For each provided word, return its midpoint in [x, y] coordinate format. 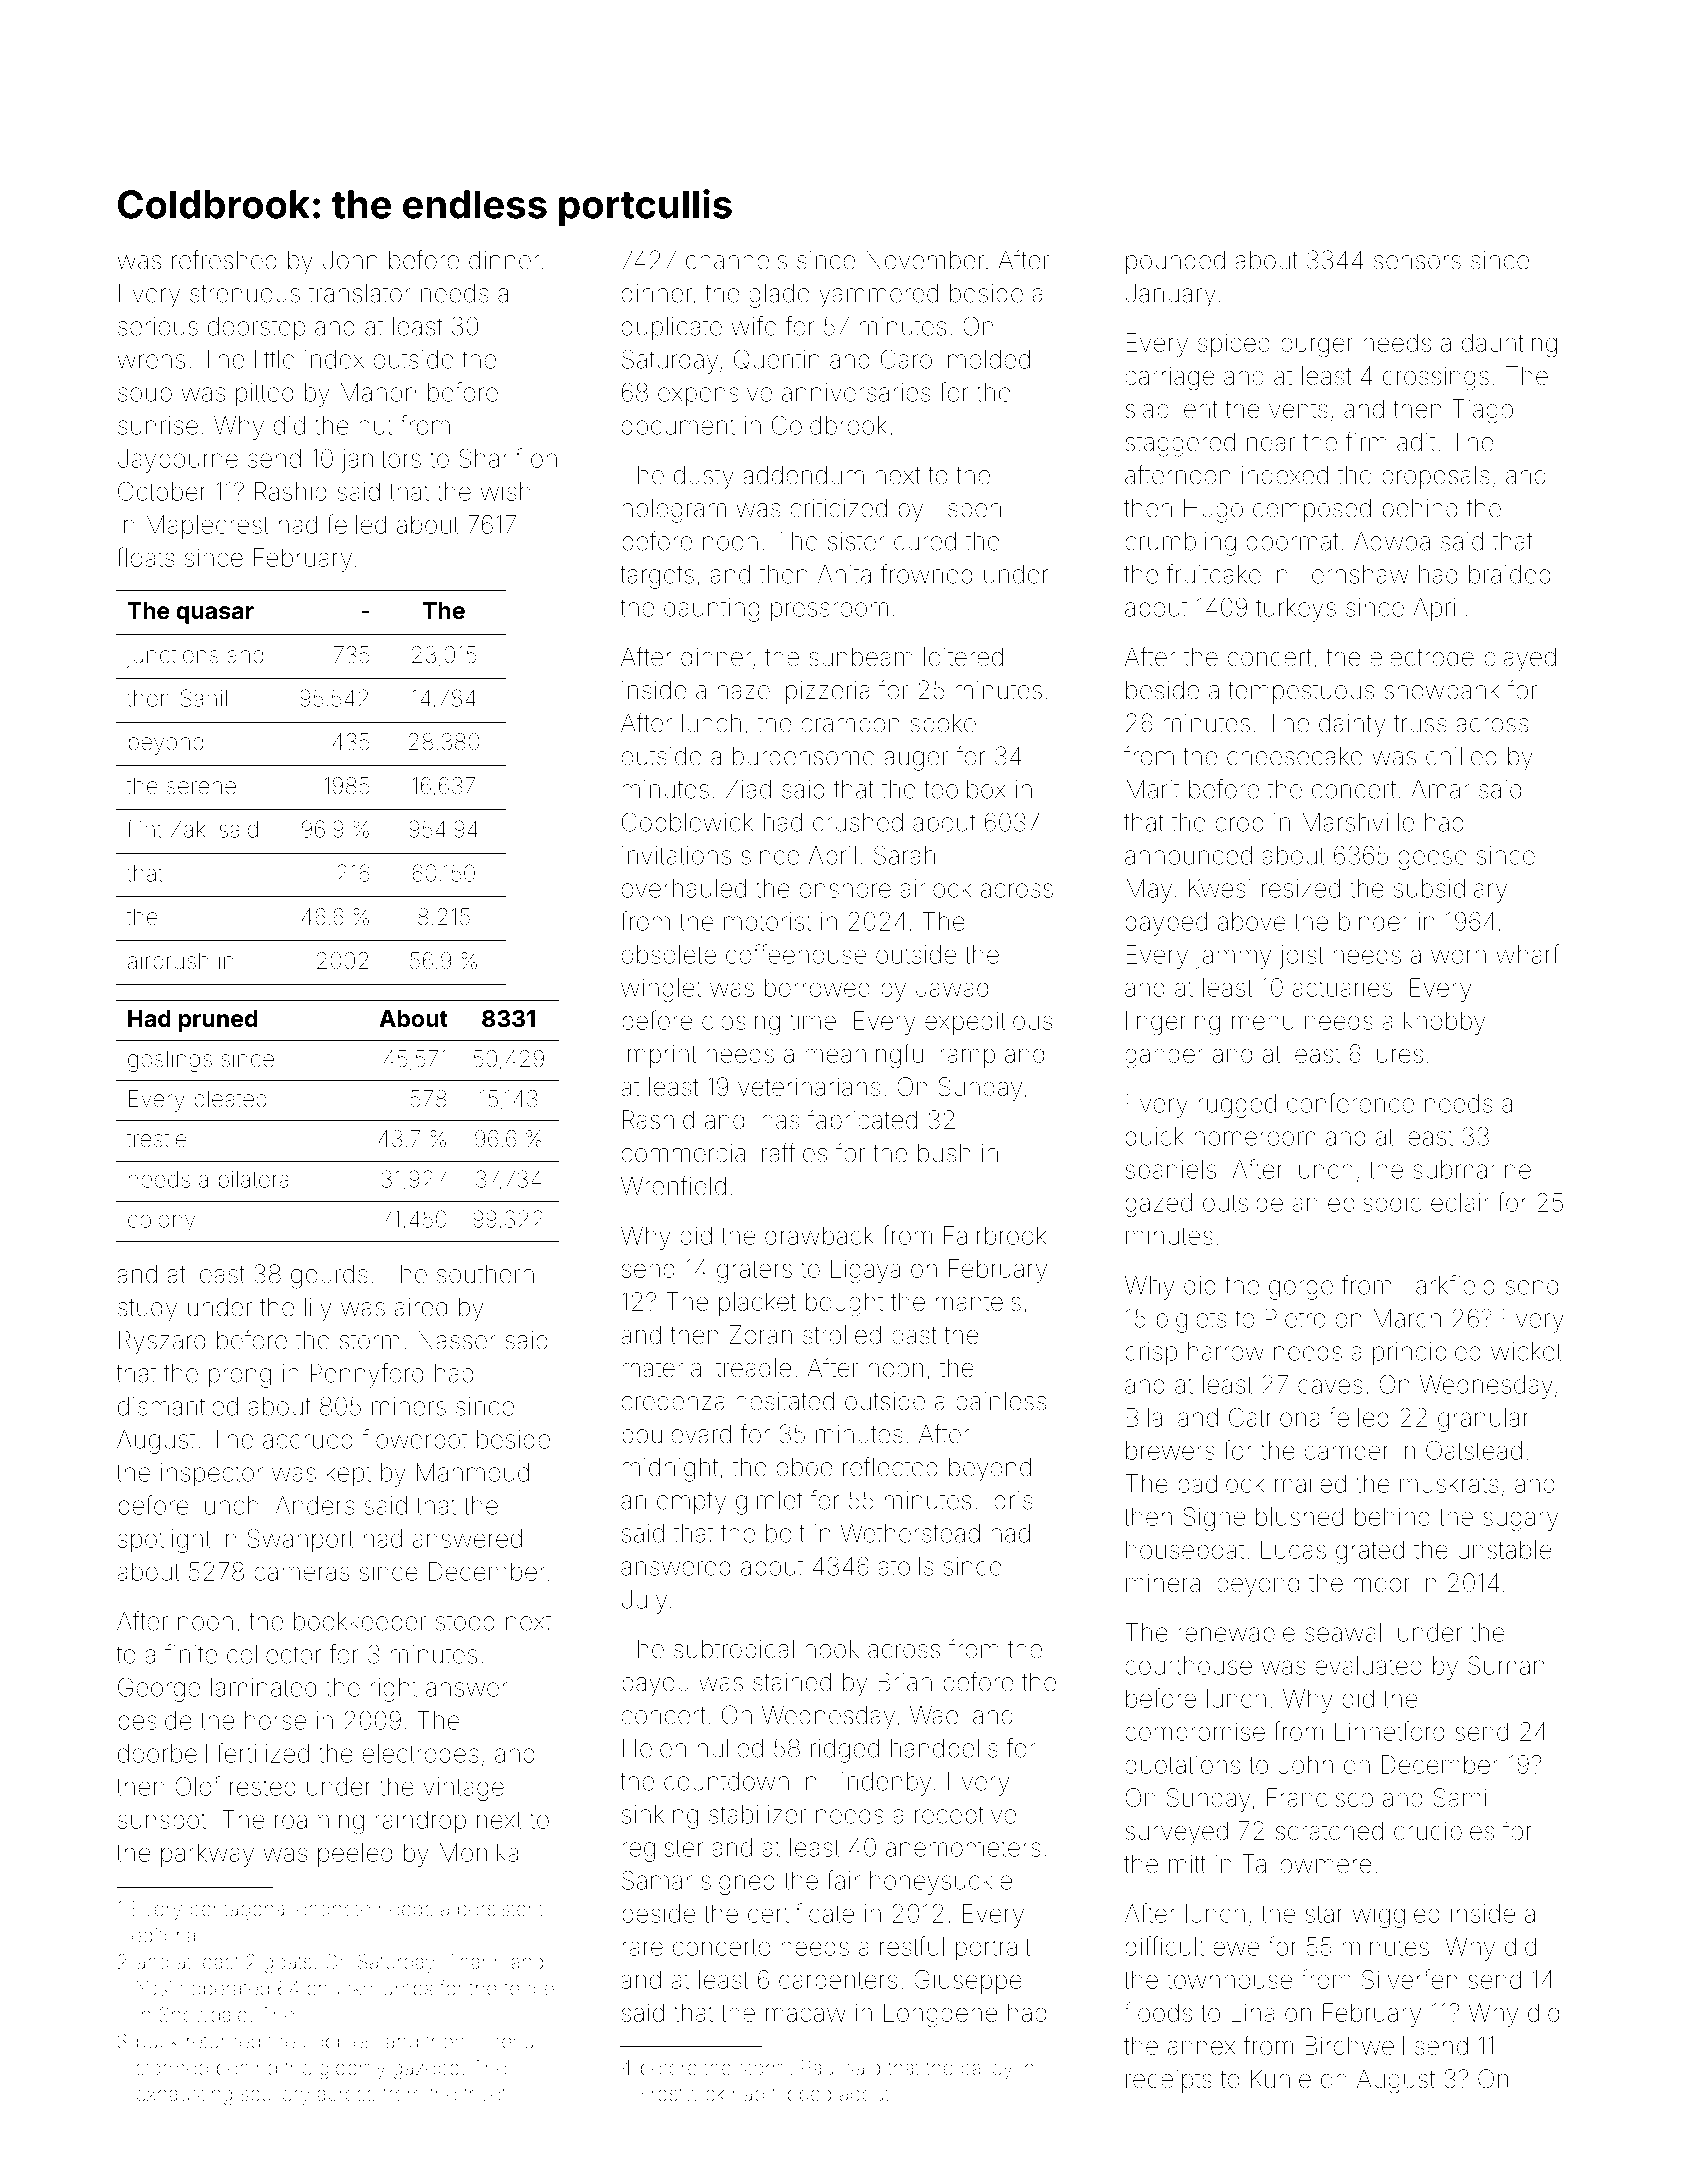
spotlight [164, 1541]
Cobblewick [687, 822]
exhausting [184, 2096]
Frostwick [683, 2093]
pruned [218, 1021]
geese [1432, 860]
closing [741, 1023]
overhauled [683, 888]
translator [360, 293]
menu [1263, 1022]
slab [1147, 409]
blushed [1299, 1516]
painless [1001, 1403]
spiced [1234, 345]
